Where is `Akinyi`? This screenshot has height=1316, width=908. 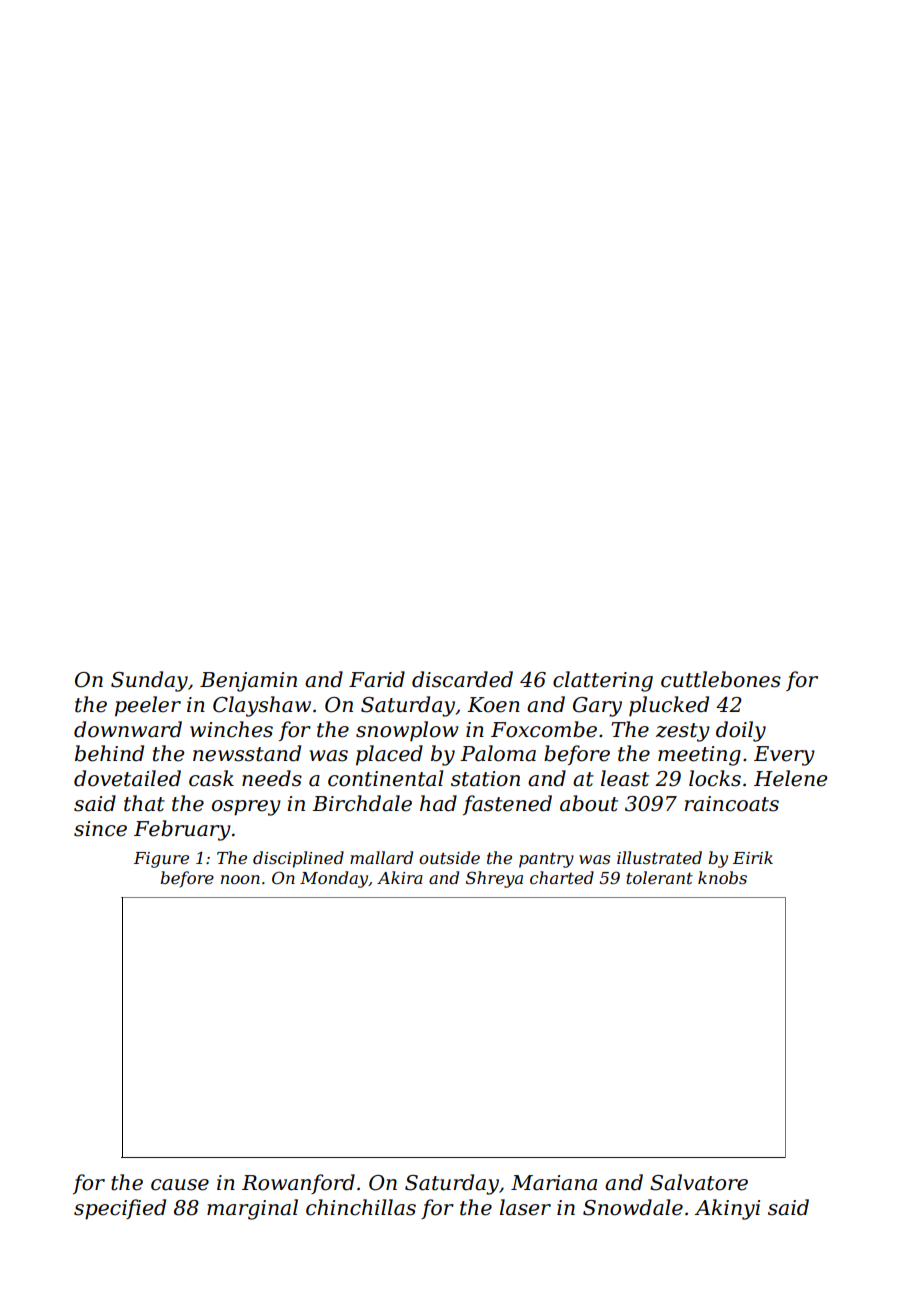 Akinyi is located at coordinates (727, 1209).
